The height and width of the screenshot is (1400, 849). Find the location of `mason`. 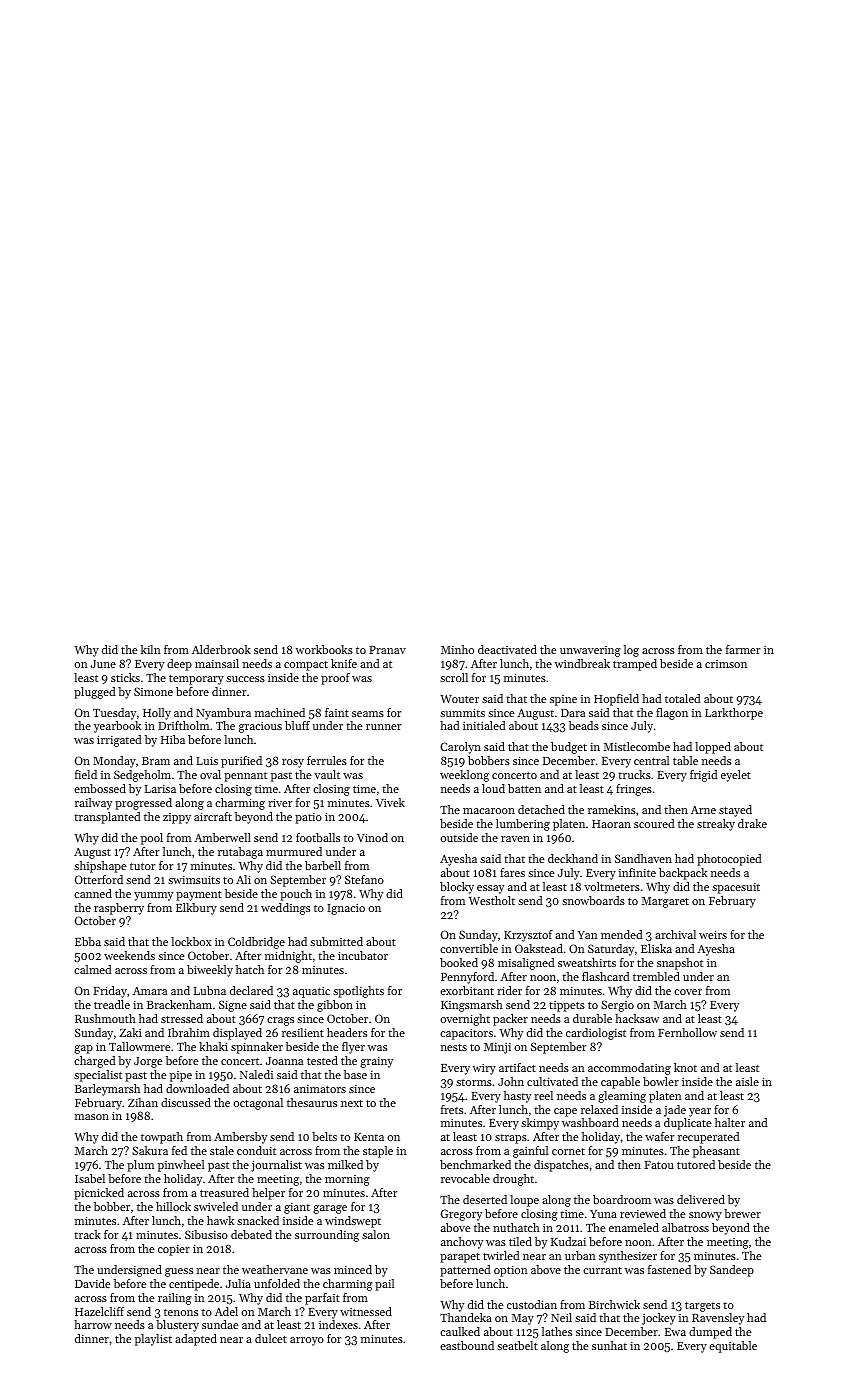

mason is located at coordinates (92, 1117).
